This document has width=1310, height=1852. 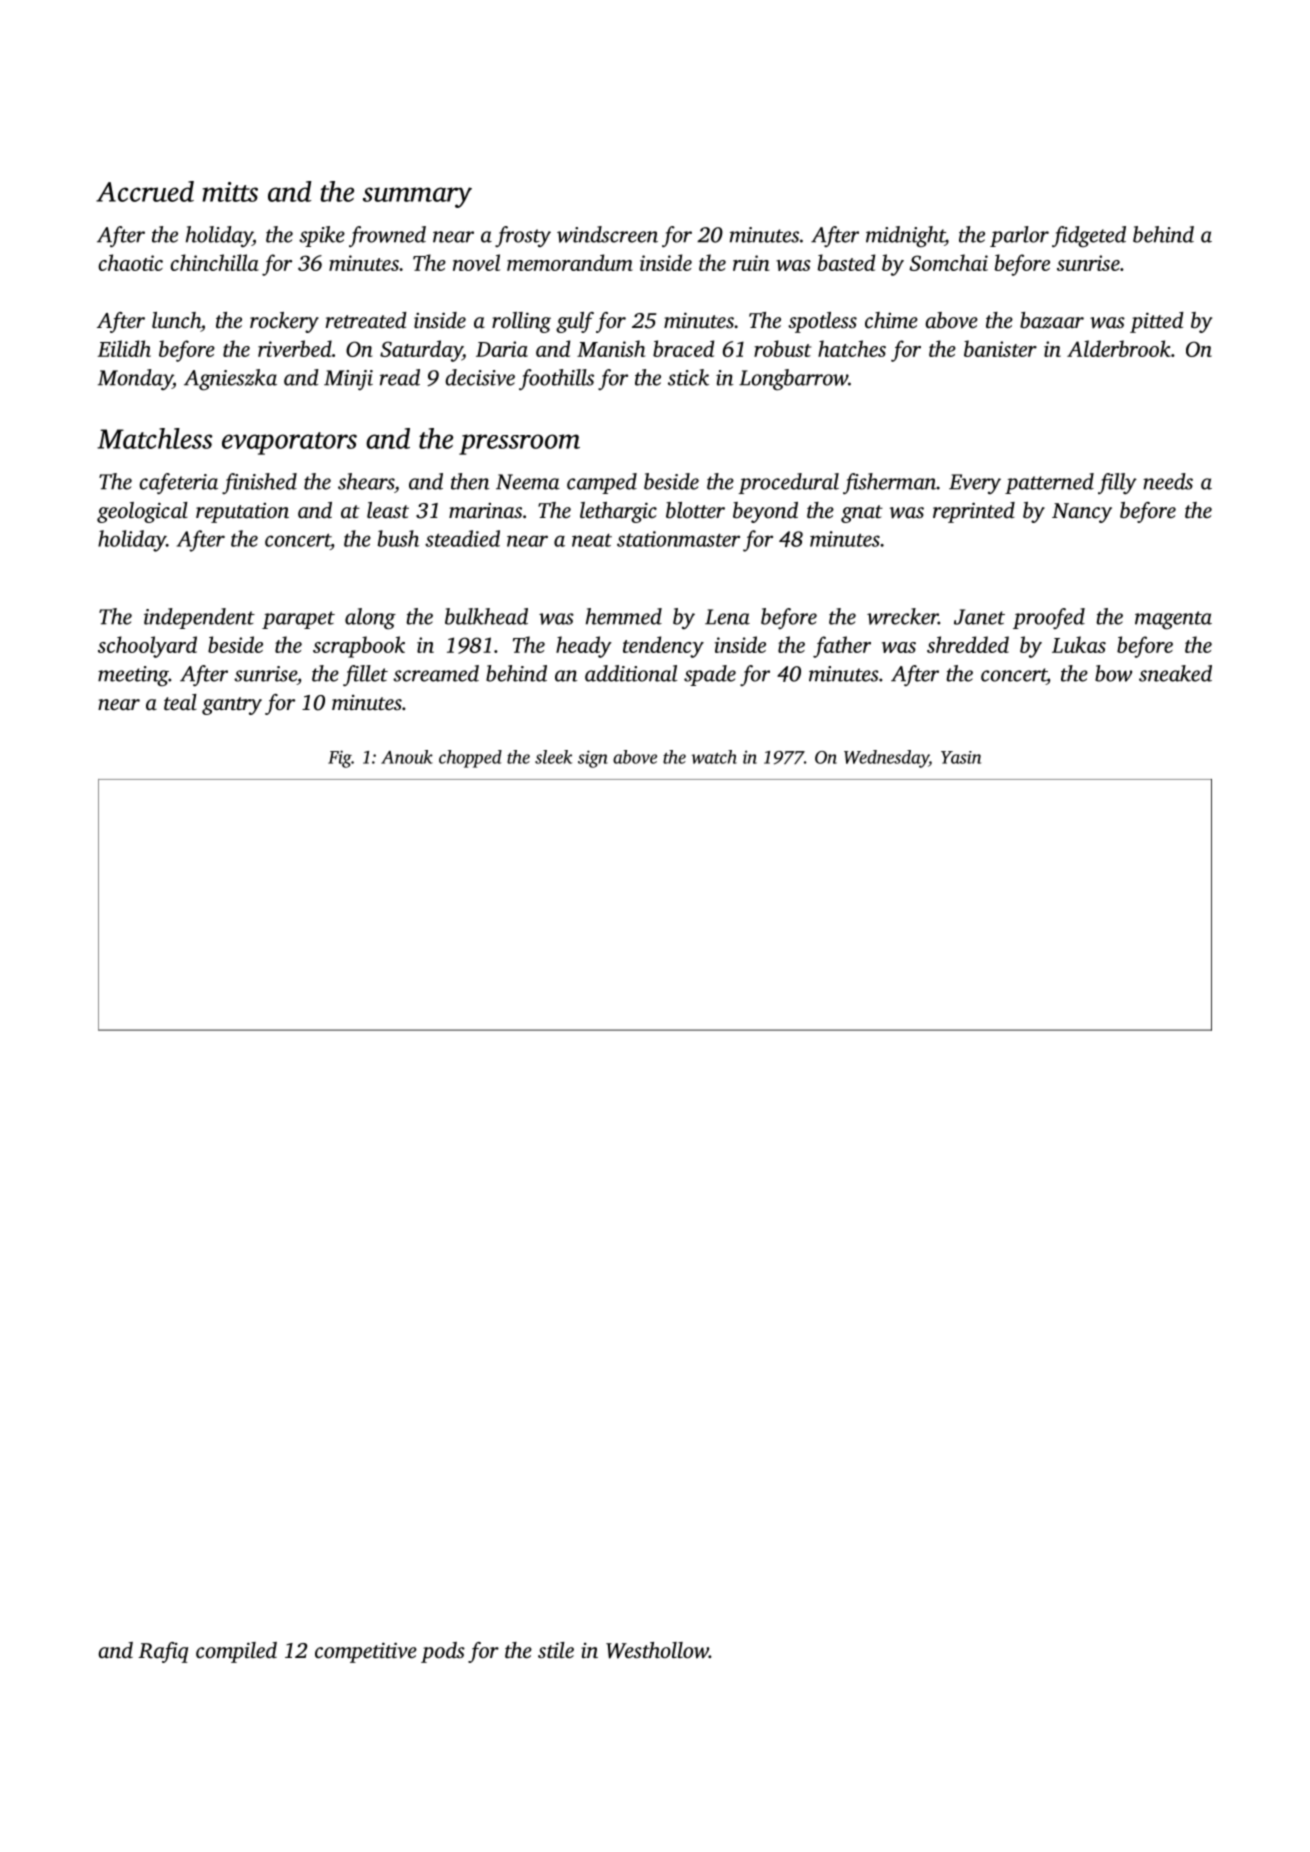 What do you see at coordinates (340, 759) in the document?
I see `Fig` at bounding box center [340, 759].
